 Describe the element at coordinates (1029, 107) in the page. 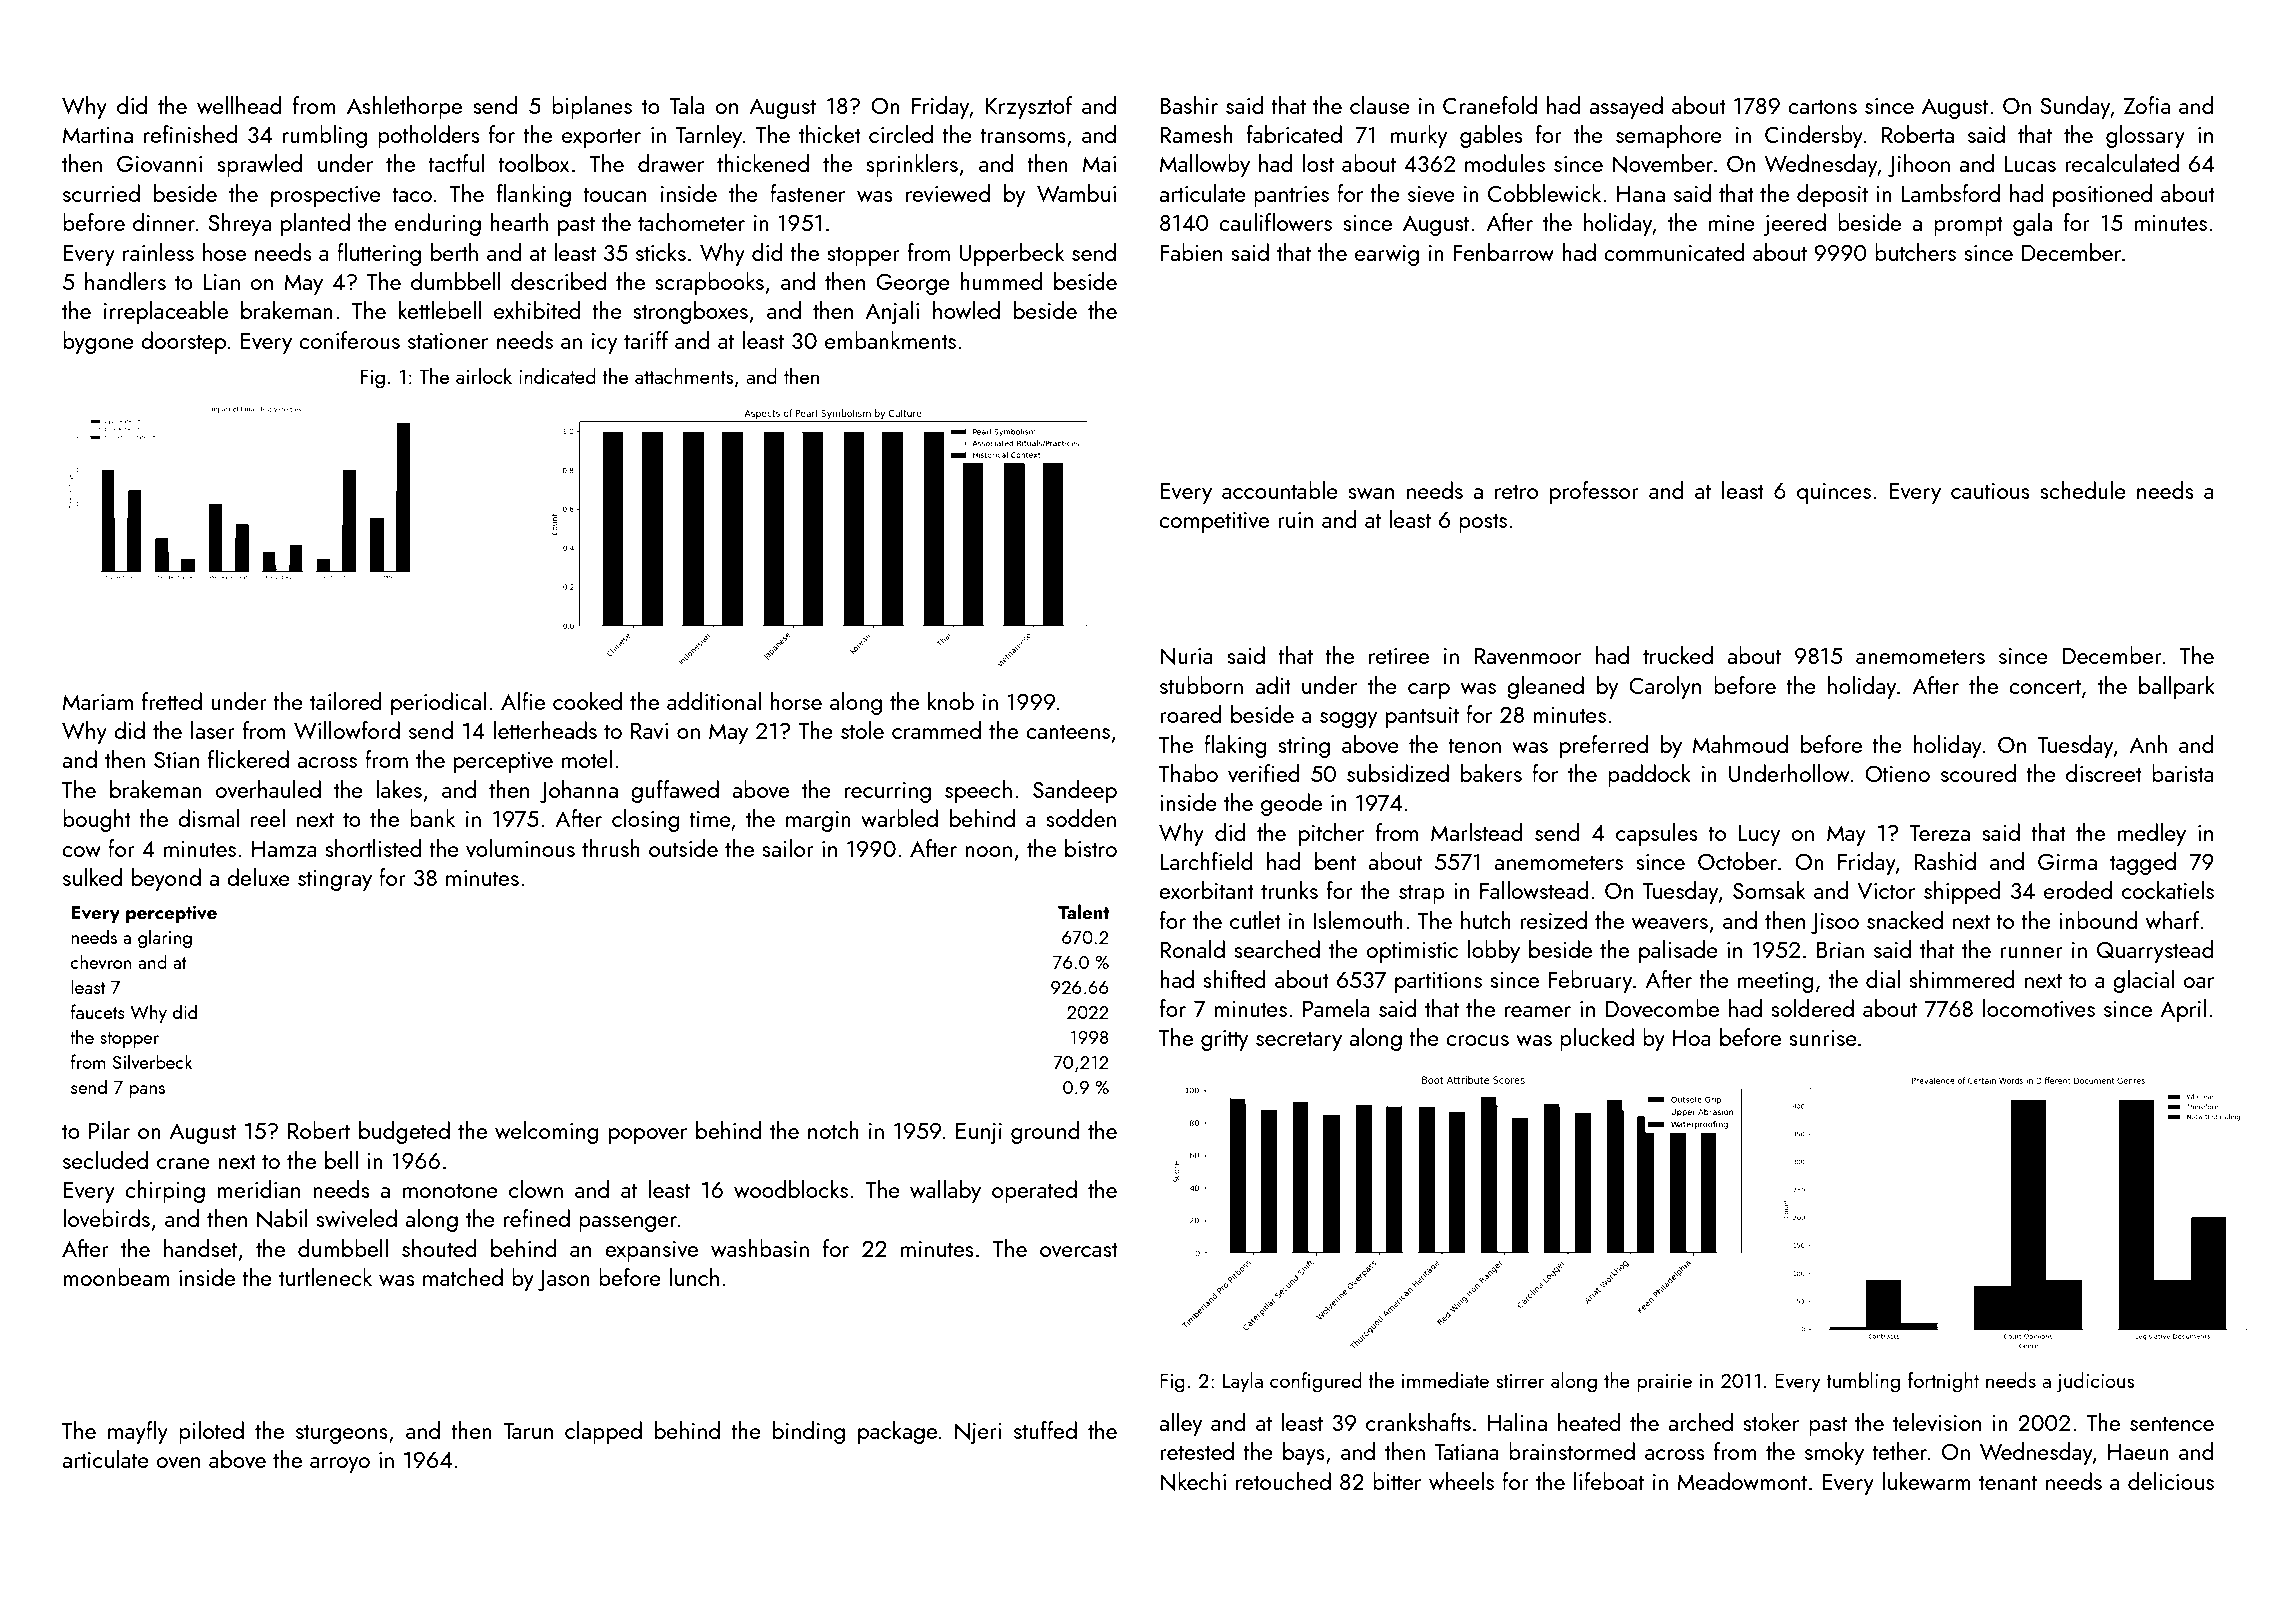

I see `Krzysztof` at that location.
